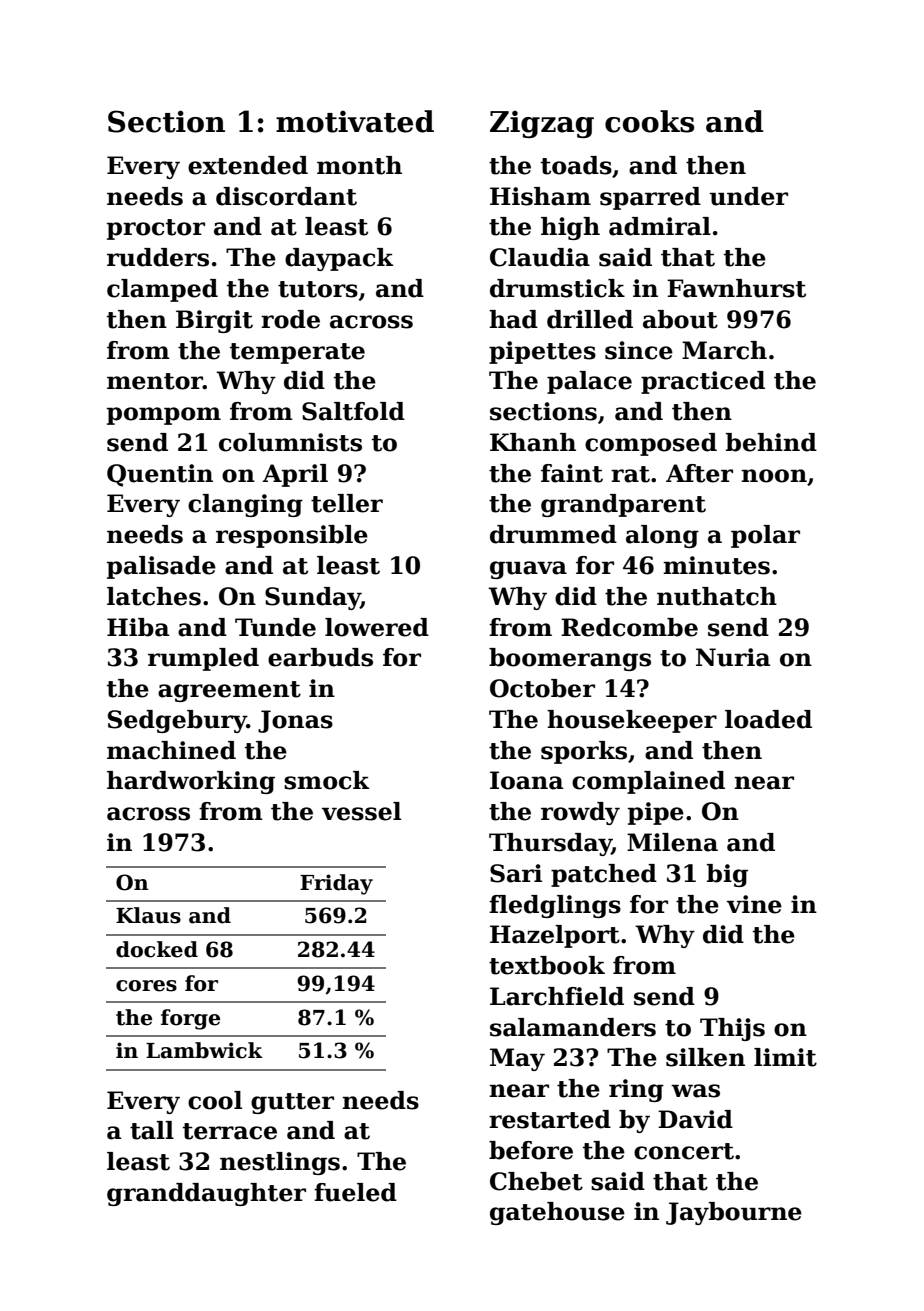  I want to click on Claudia, so click(540, 257).
